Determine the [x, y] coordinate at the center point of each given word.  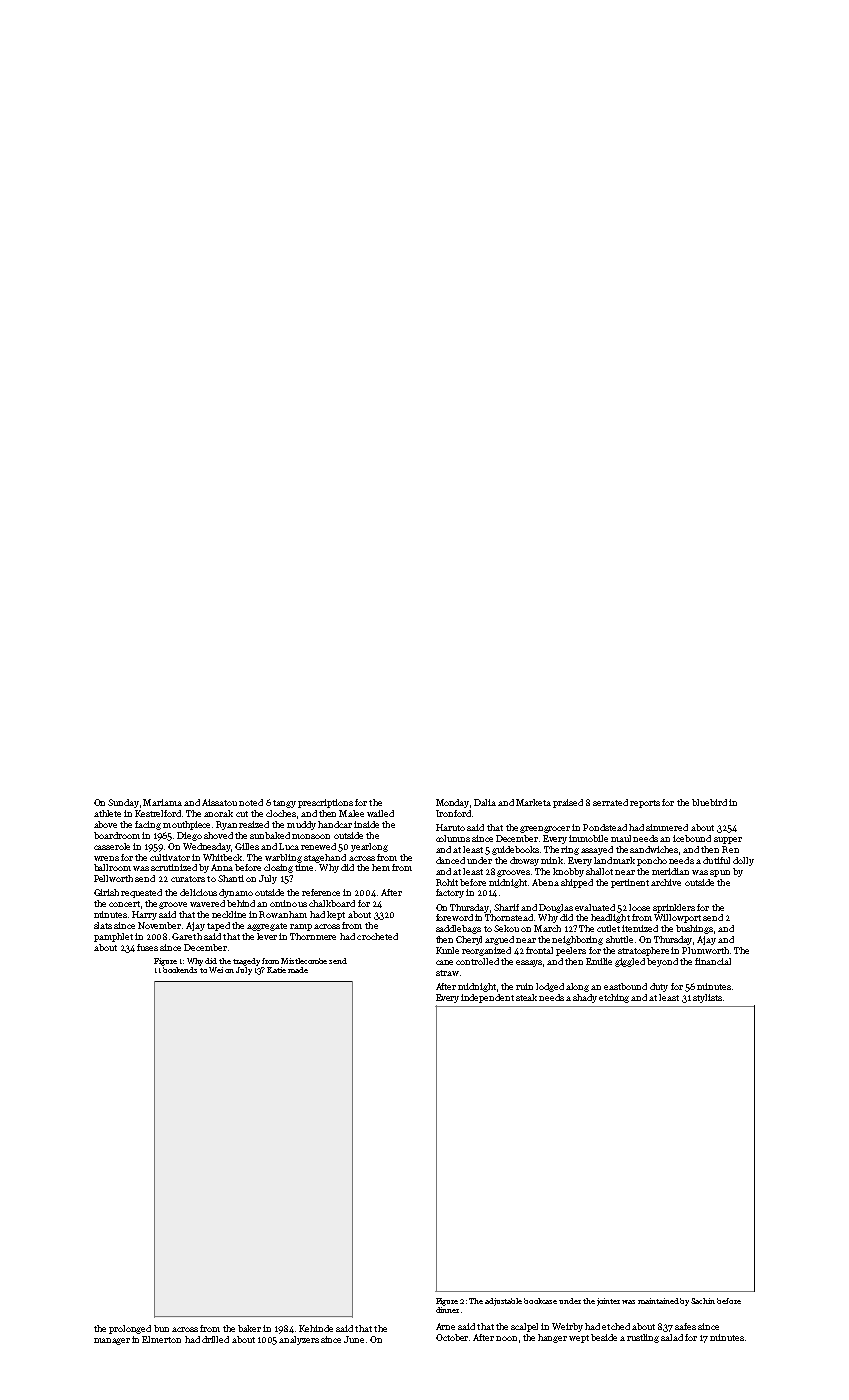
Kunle [447, 950]
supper [728, 840]
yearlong [369, 847]
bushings [694, 929]
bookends [180, 970]
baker [249, 1328]
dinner [447, 1310]
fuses [147, 947]
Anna [222, 867]
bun [161, 1328]
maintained [658, 1301]
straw [447, 973]
